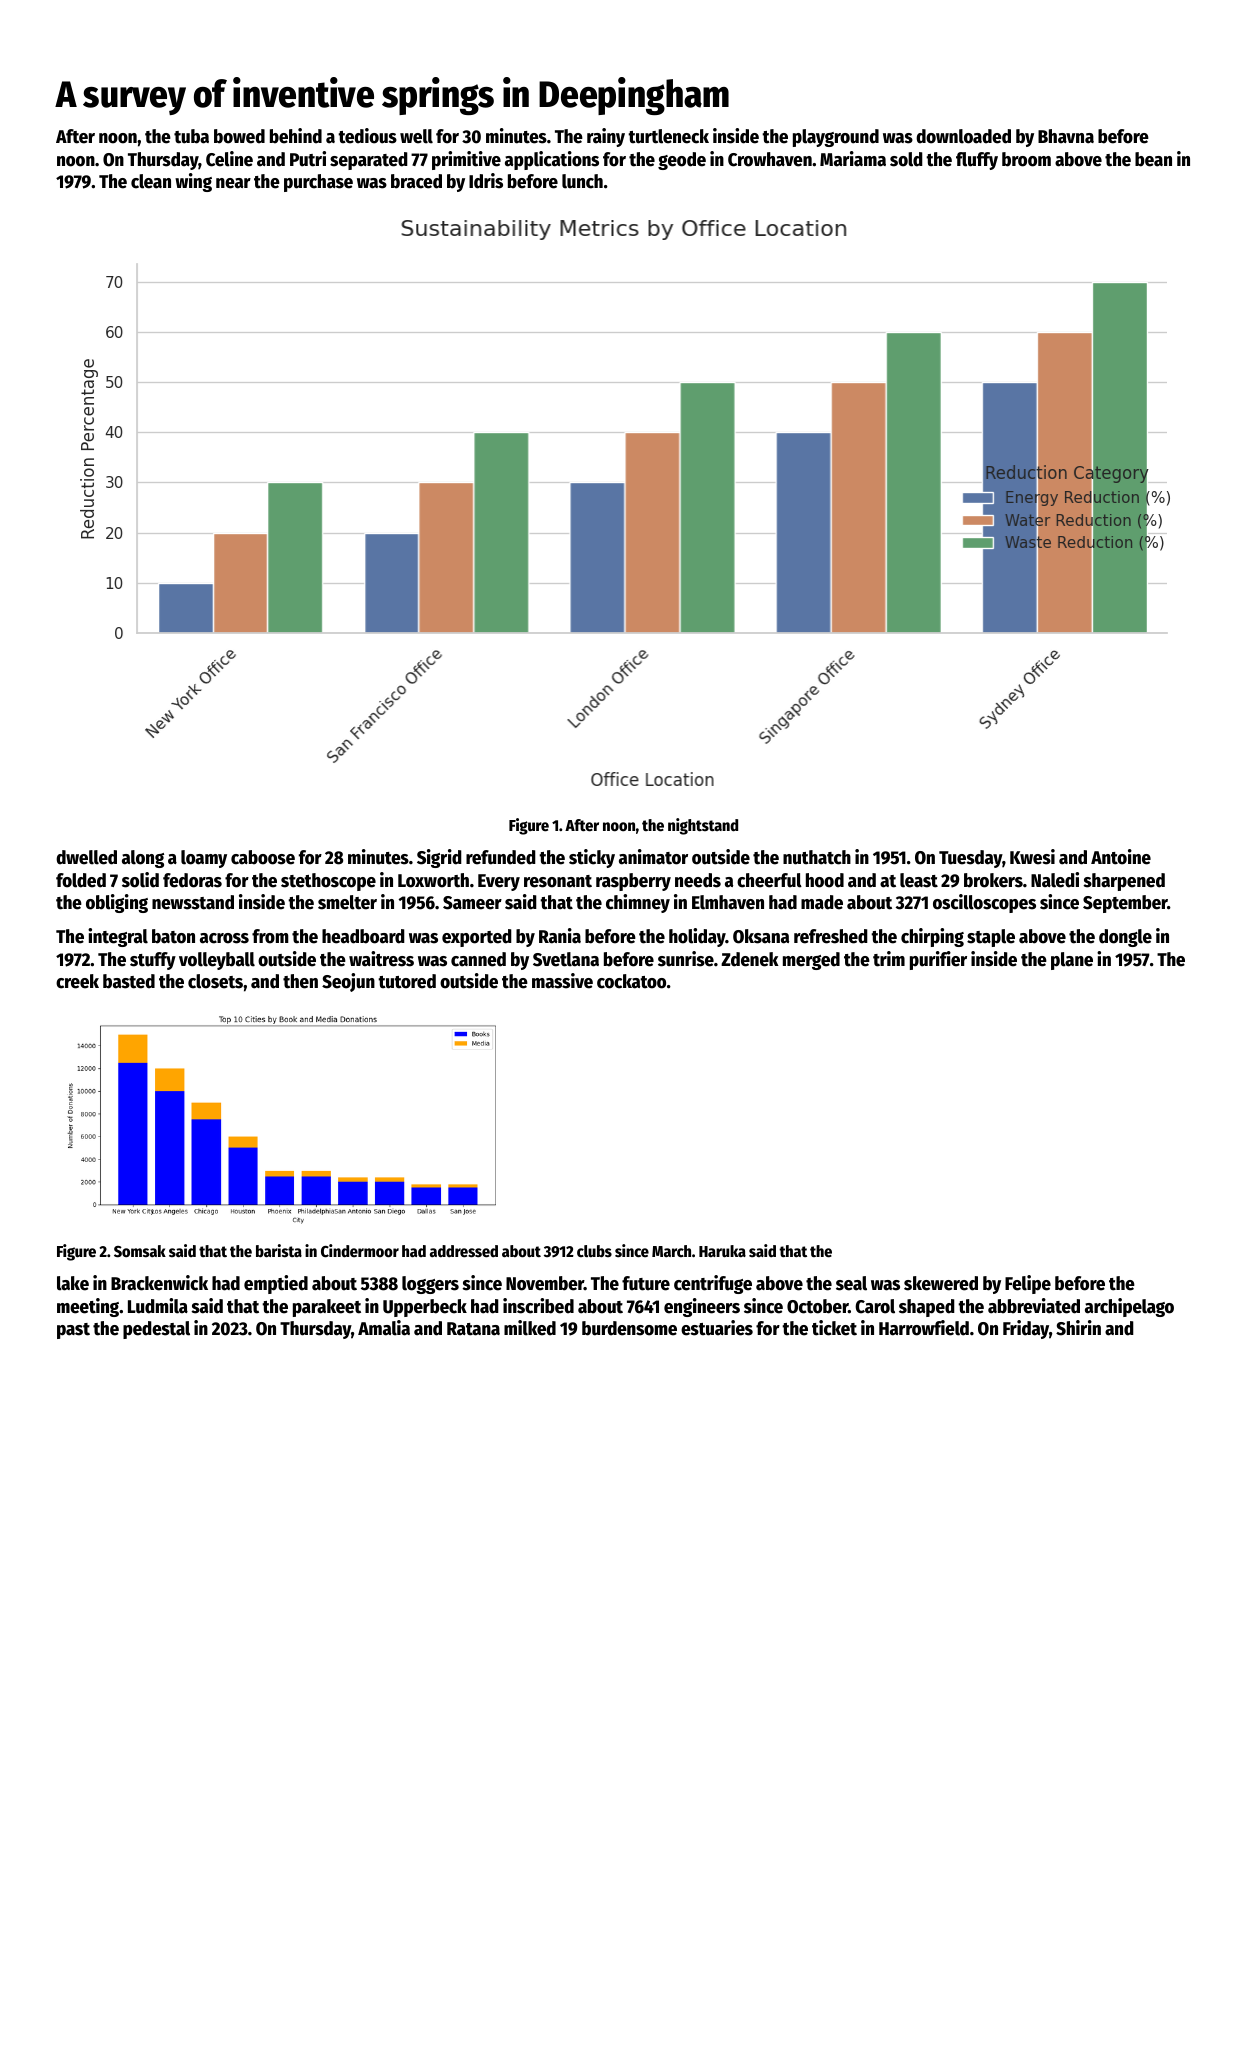 This document has height=2056, width=1248. Describe the element at coordinates (430, 1285) in the document. I see `loggers` at that location.
